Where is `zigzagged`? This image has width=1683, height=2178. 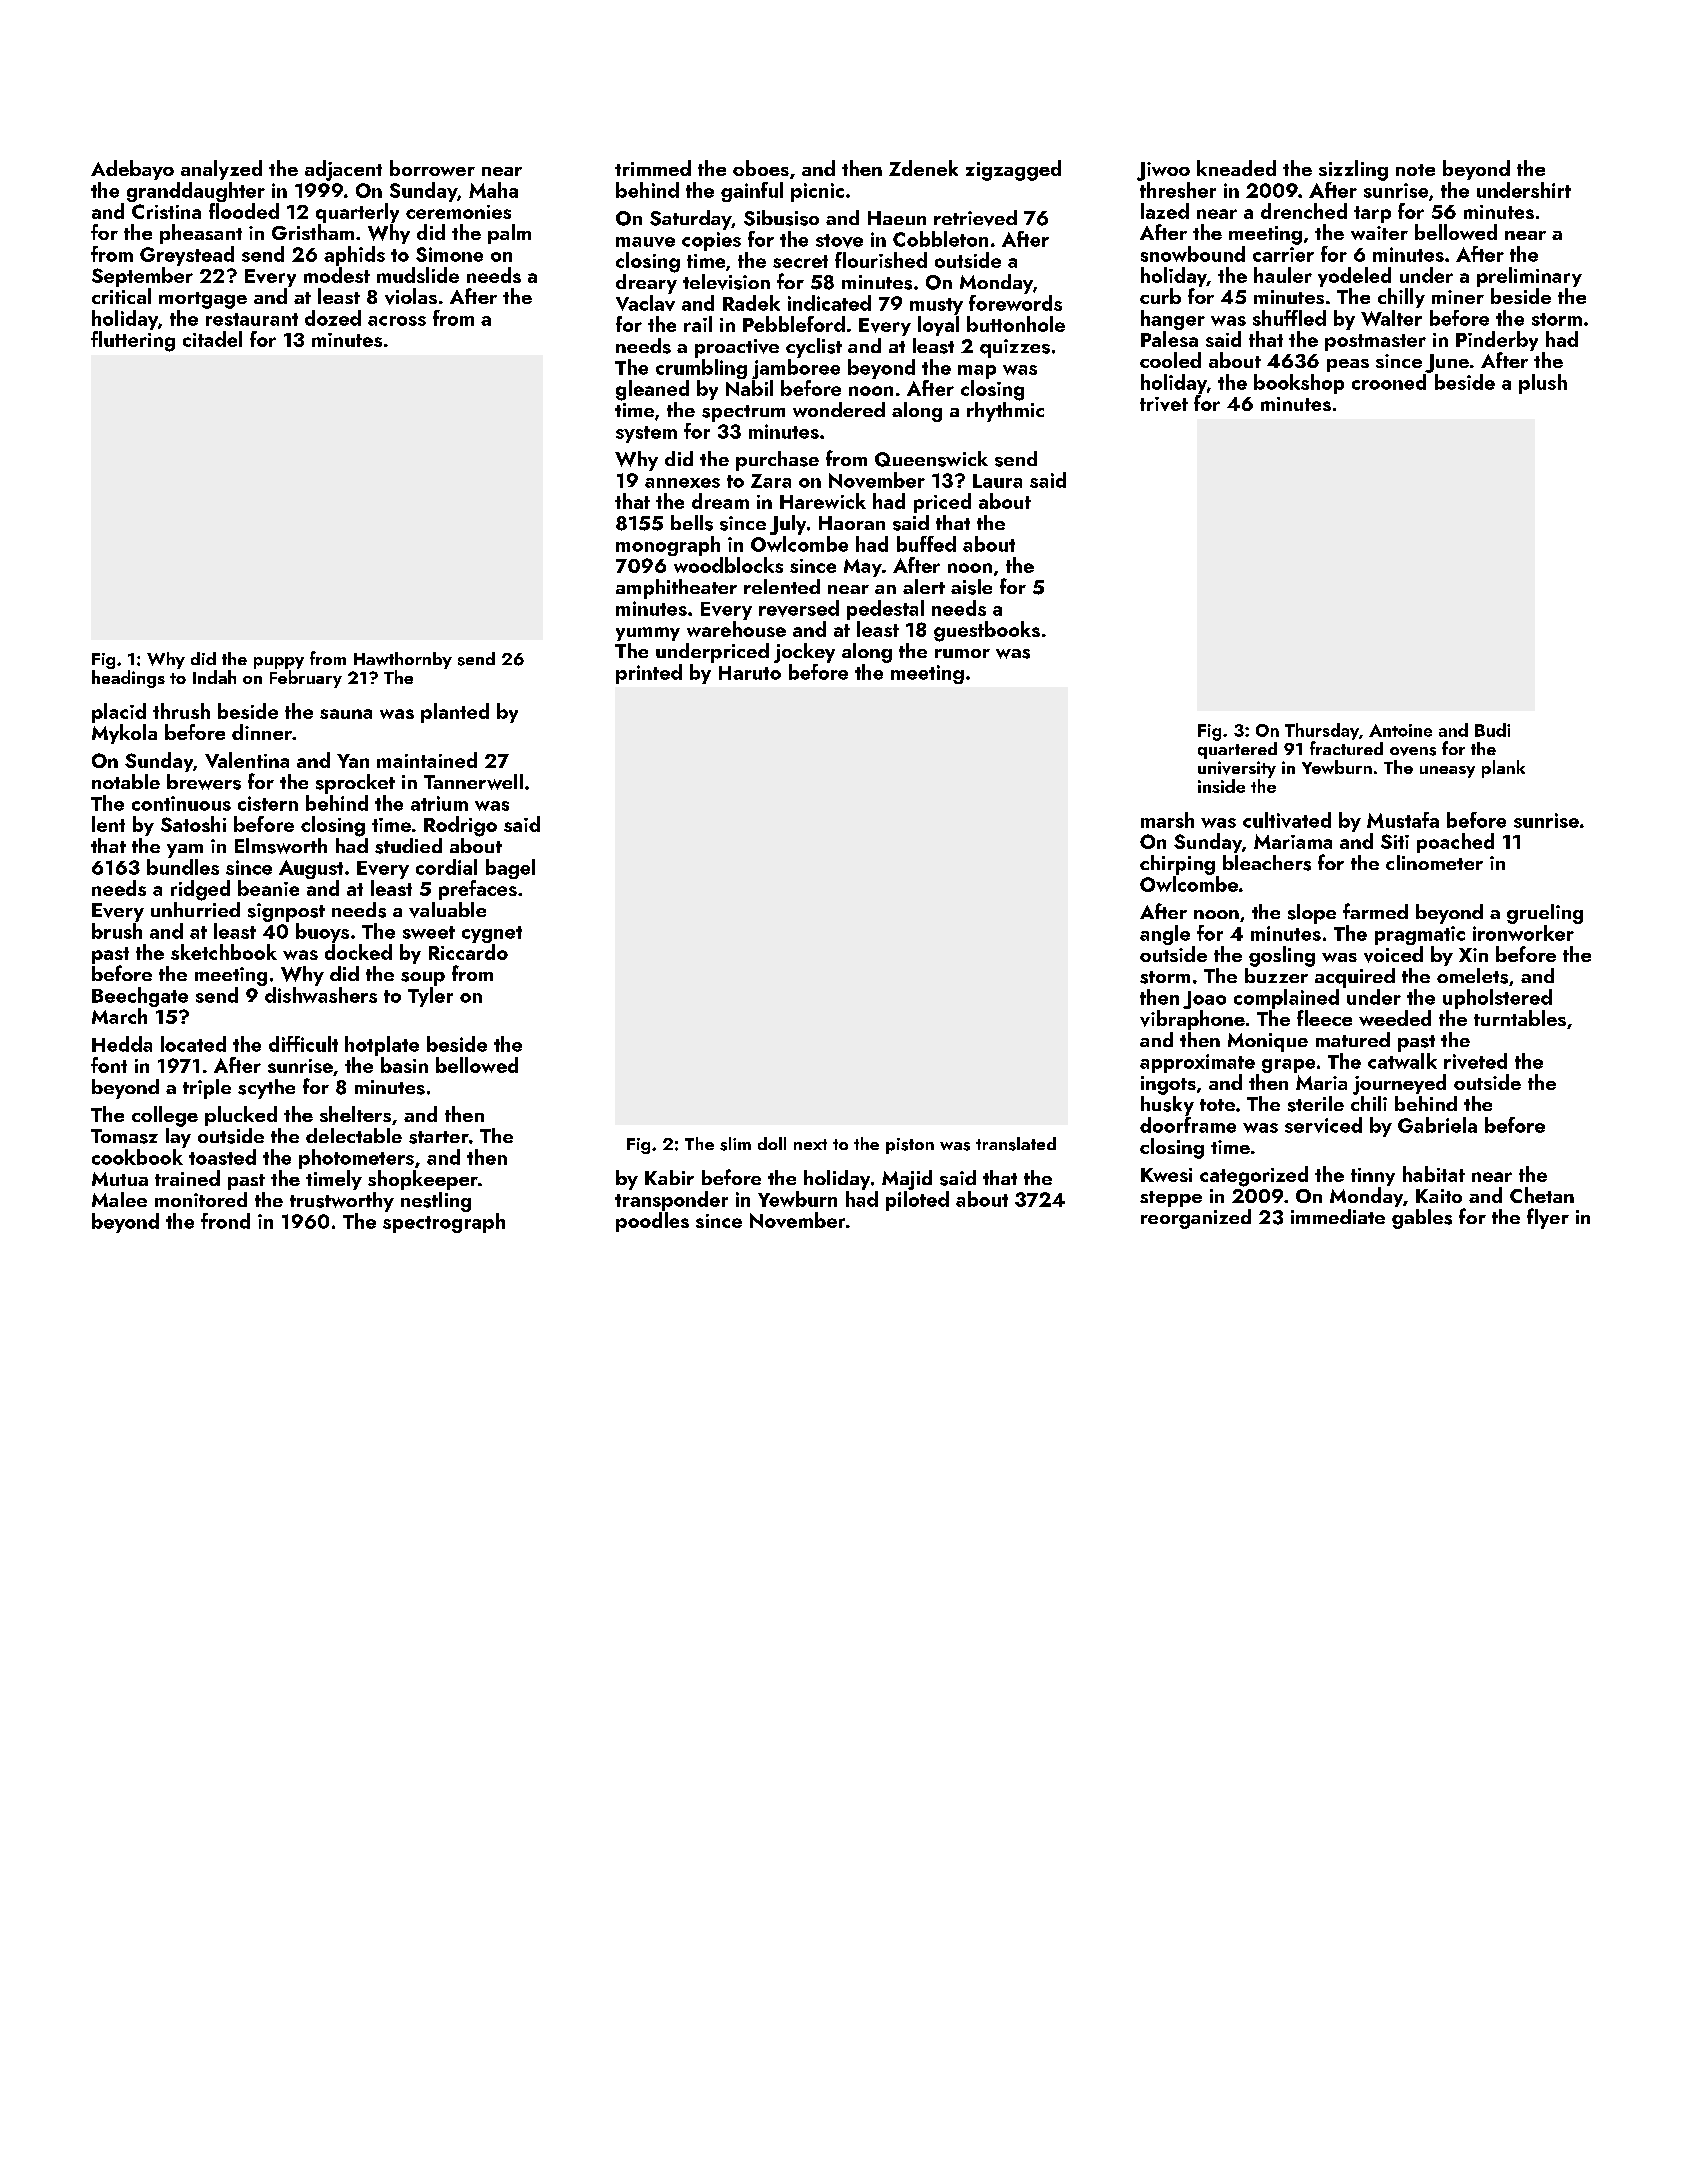
zigzagged is located at coordinates (1013, 170).
